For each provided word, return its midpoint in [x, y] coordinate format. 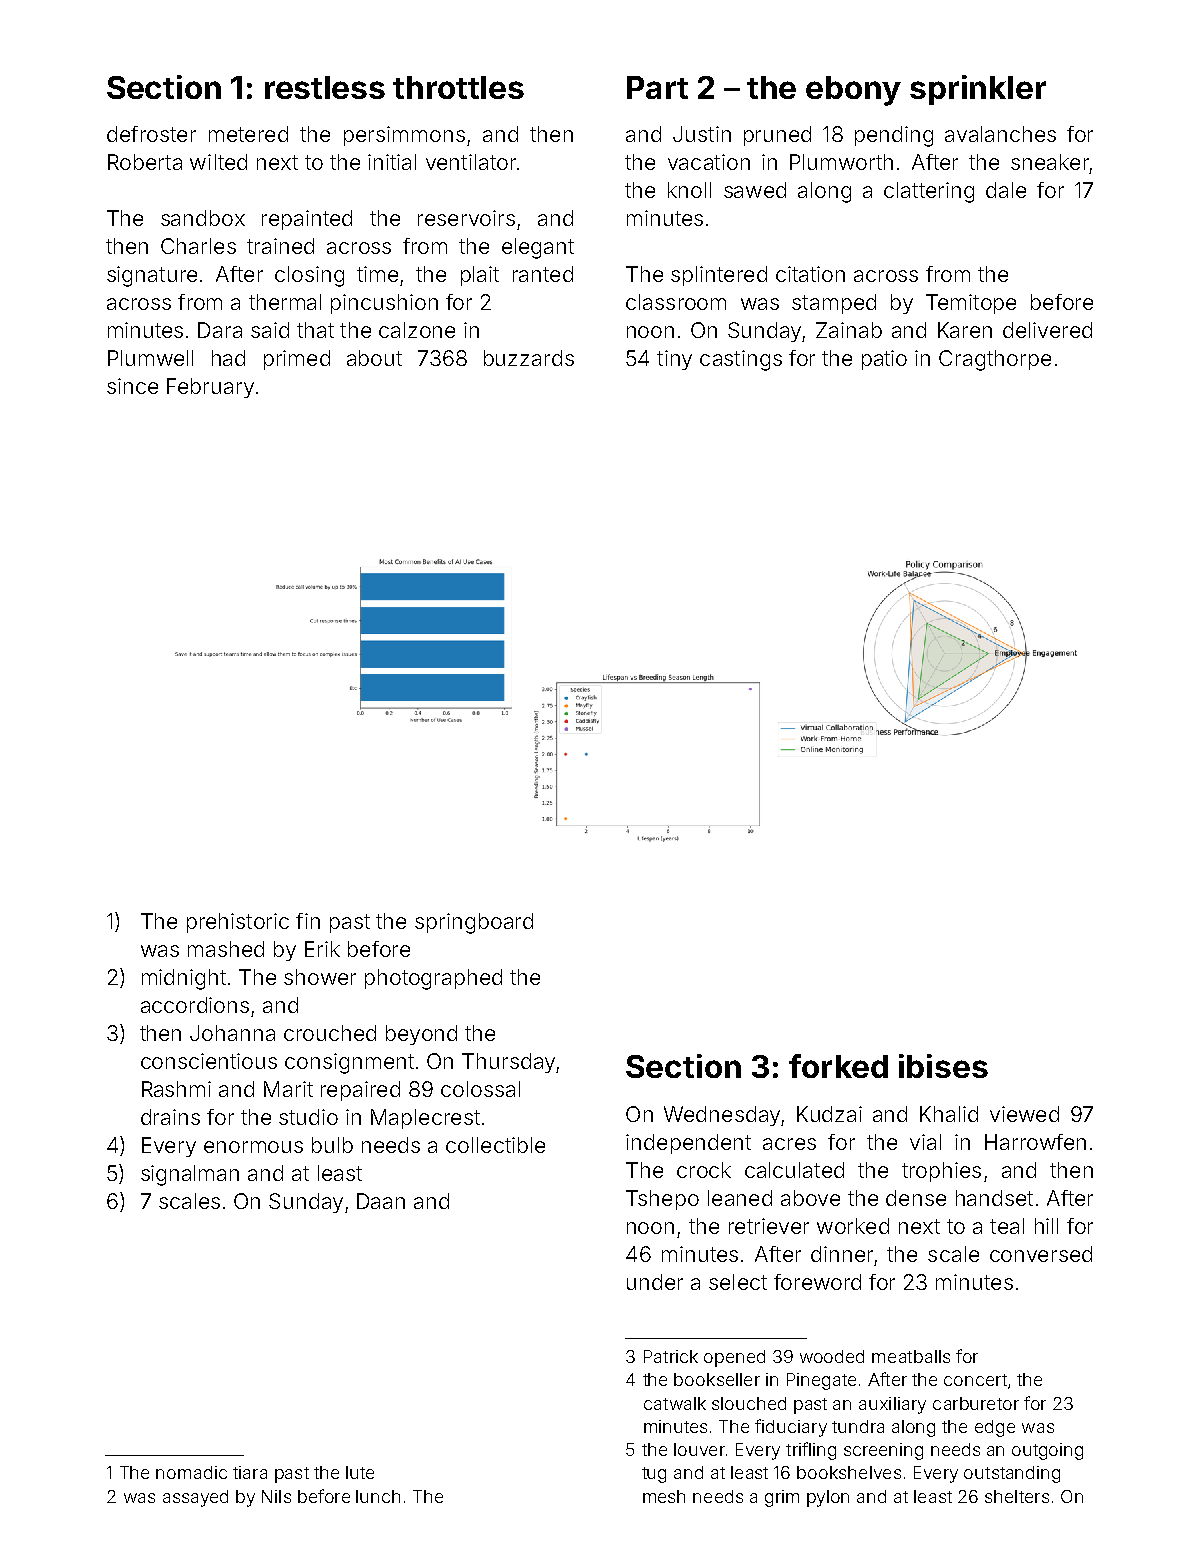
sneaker [1050, 162]
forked [838, 1066]
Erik [322, 949]
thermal [285, 302]
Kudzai [829, 1114]
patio [884, 360]
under [655, 1282]
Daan [381, 1201]
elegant [538, 248]
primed [297, 360]
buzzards [529, 358]
